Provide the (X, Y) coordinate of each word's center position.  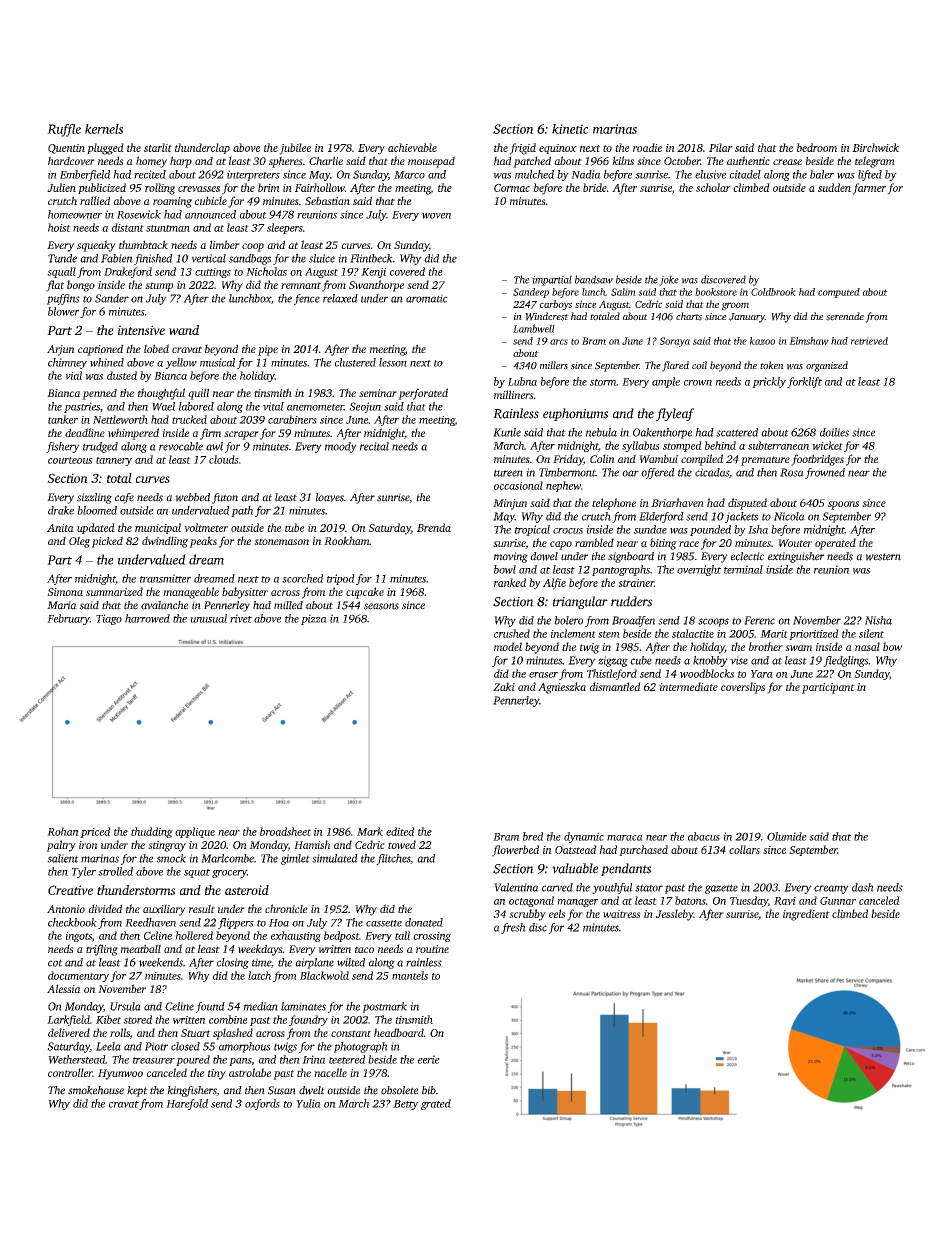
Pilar (720, 147)
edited (400, 831)
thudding (152, 832)
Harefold (187, 1104)
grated (436, 1104)
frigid (522, 149)
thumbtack (143, 244)
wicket (827, 445)
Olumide (787, 836)
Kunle (507, 432)
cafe (124, 498)
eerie (429, 1059)
